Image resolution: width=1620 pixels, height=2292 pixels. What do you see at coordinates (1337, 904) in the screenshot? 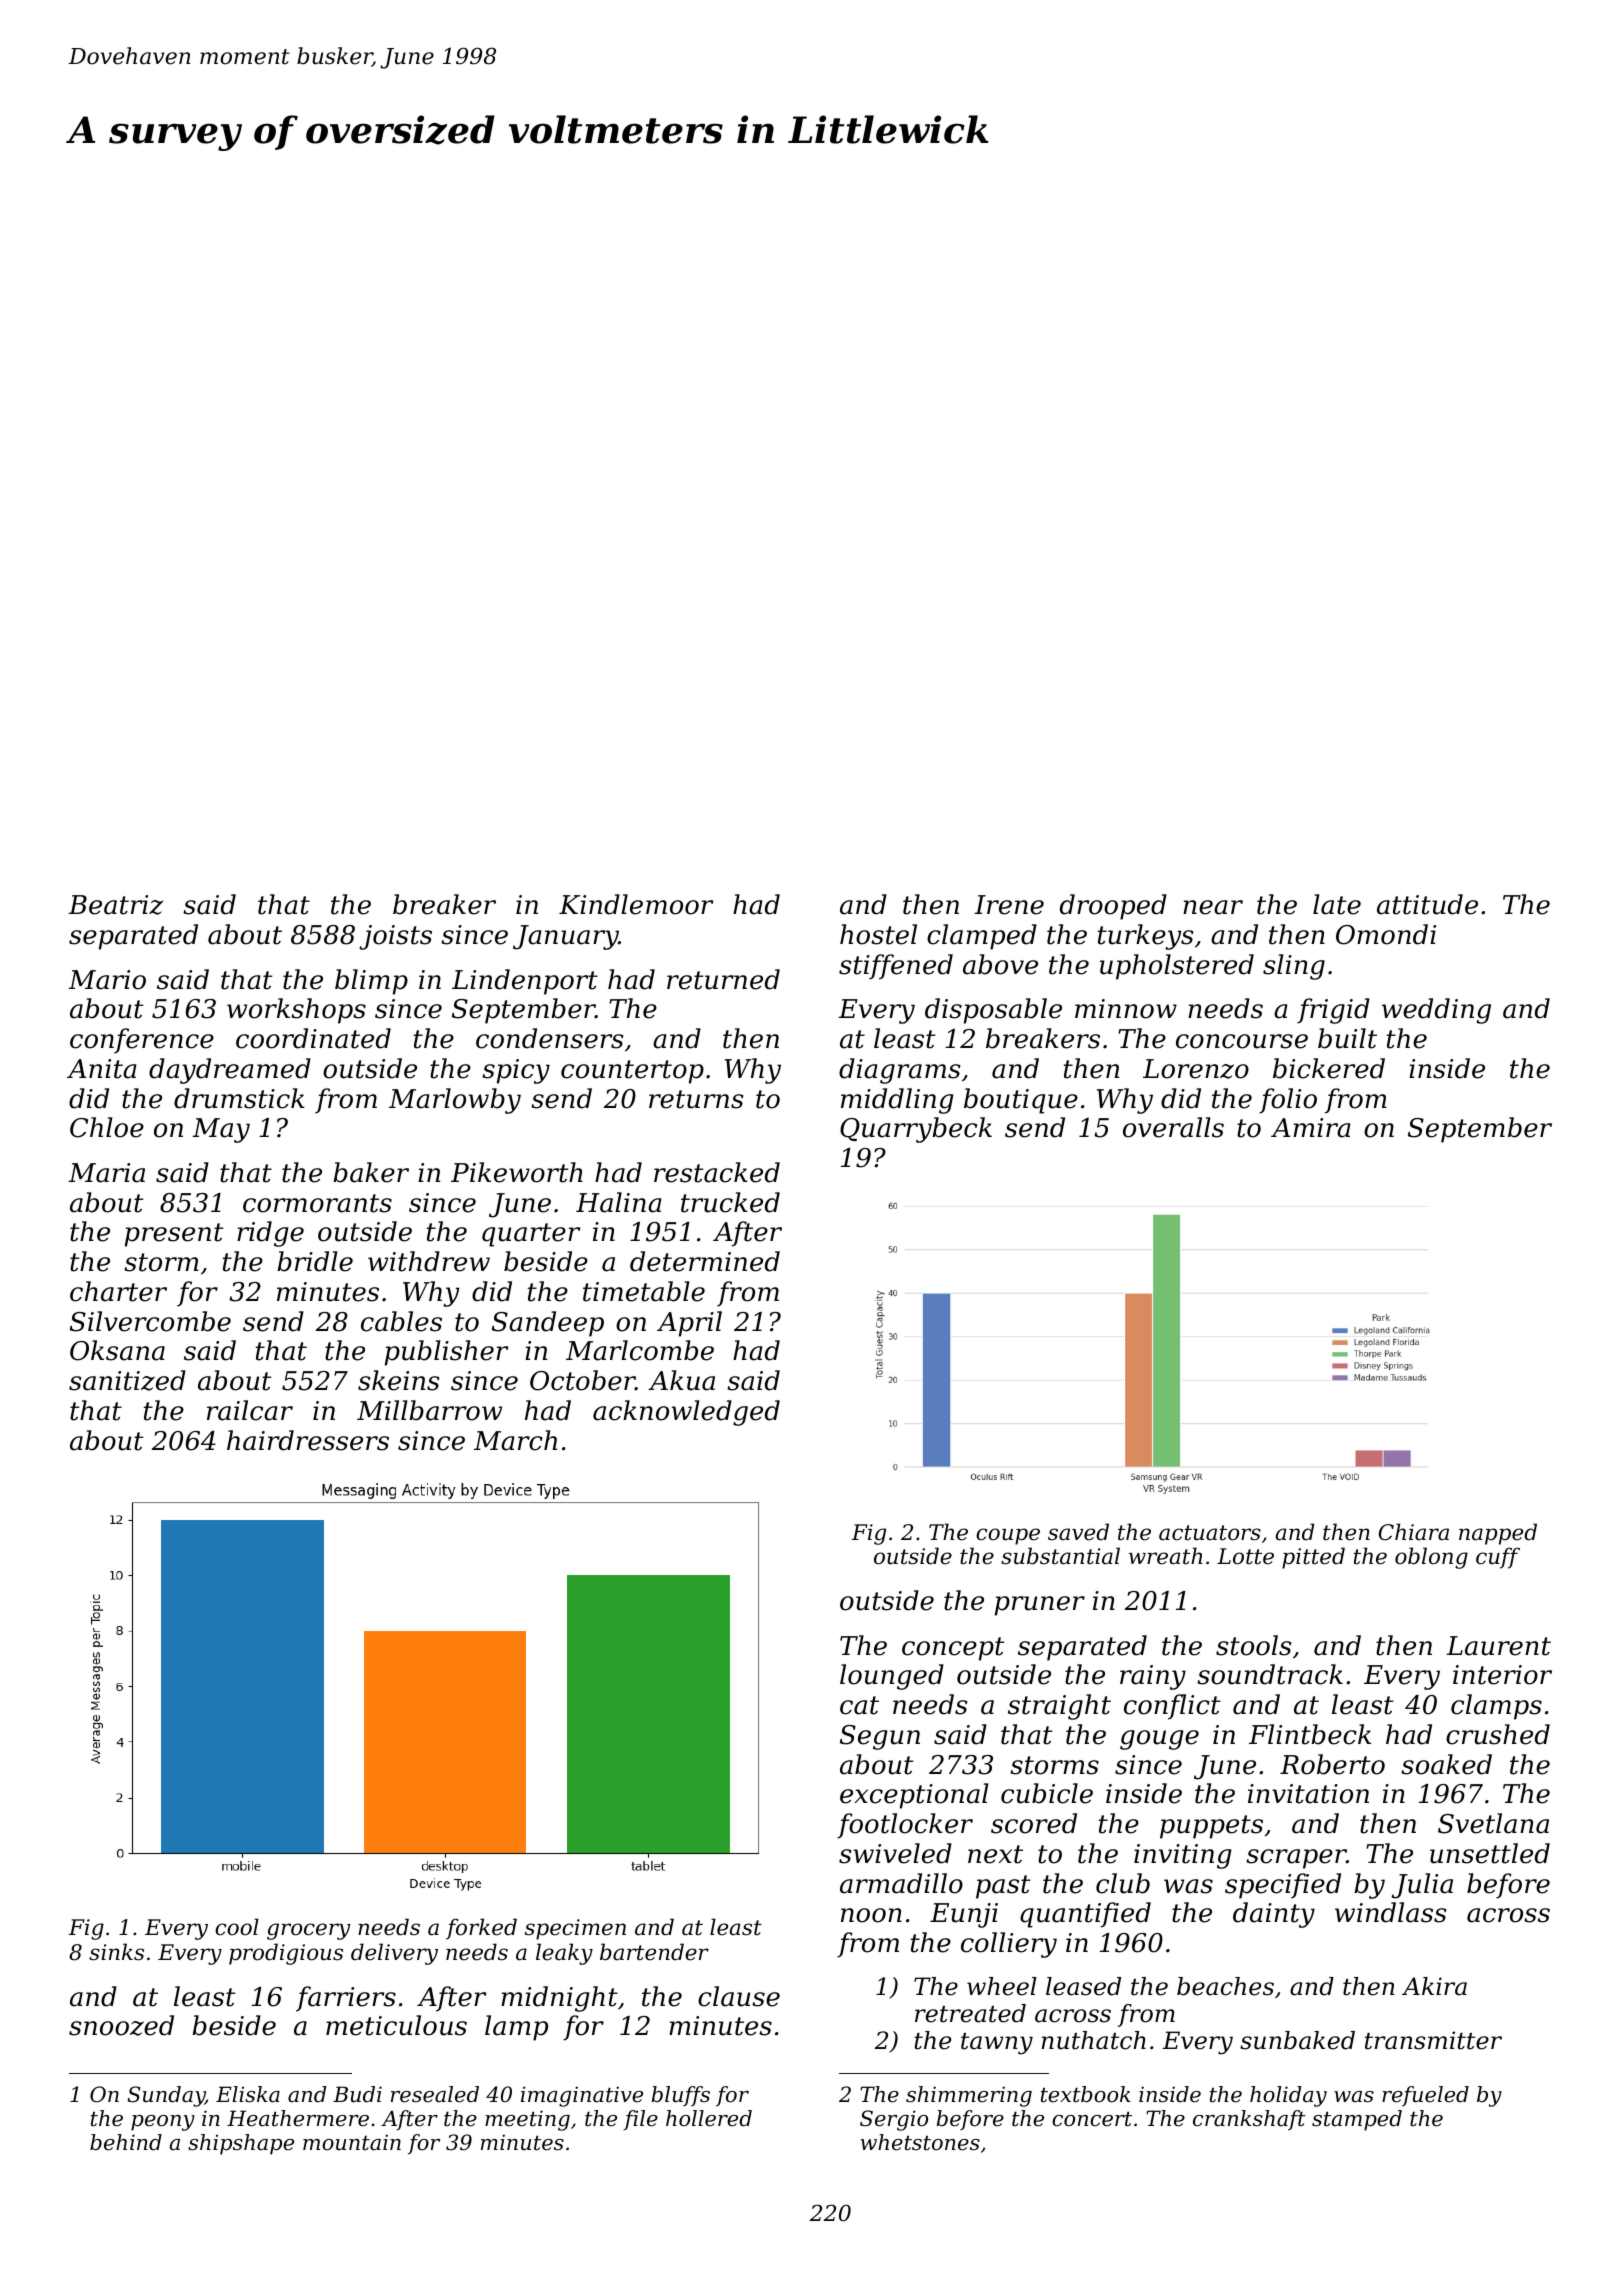
I see `late` at bounding box center [1337, 904].
